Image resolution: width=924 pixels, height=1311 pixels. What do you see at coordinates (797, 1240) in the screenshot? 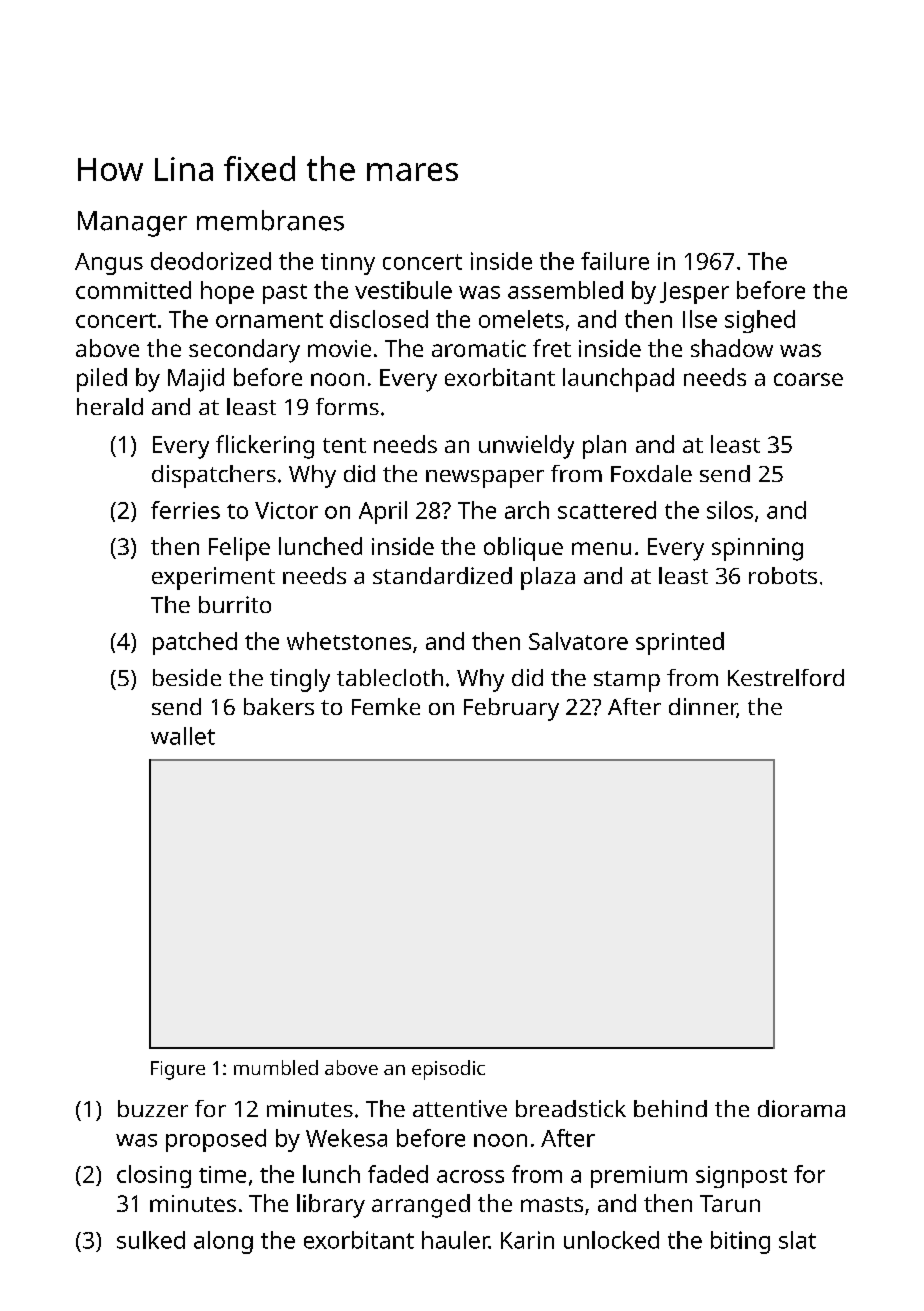
I see `slat` at bounding box center [797, 1240].
